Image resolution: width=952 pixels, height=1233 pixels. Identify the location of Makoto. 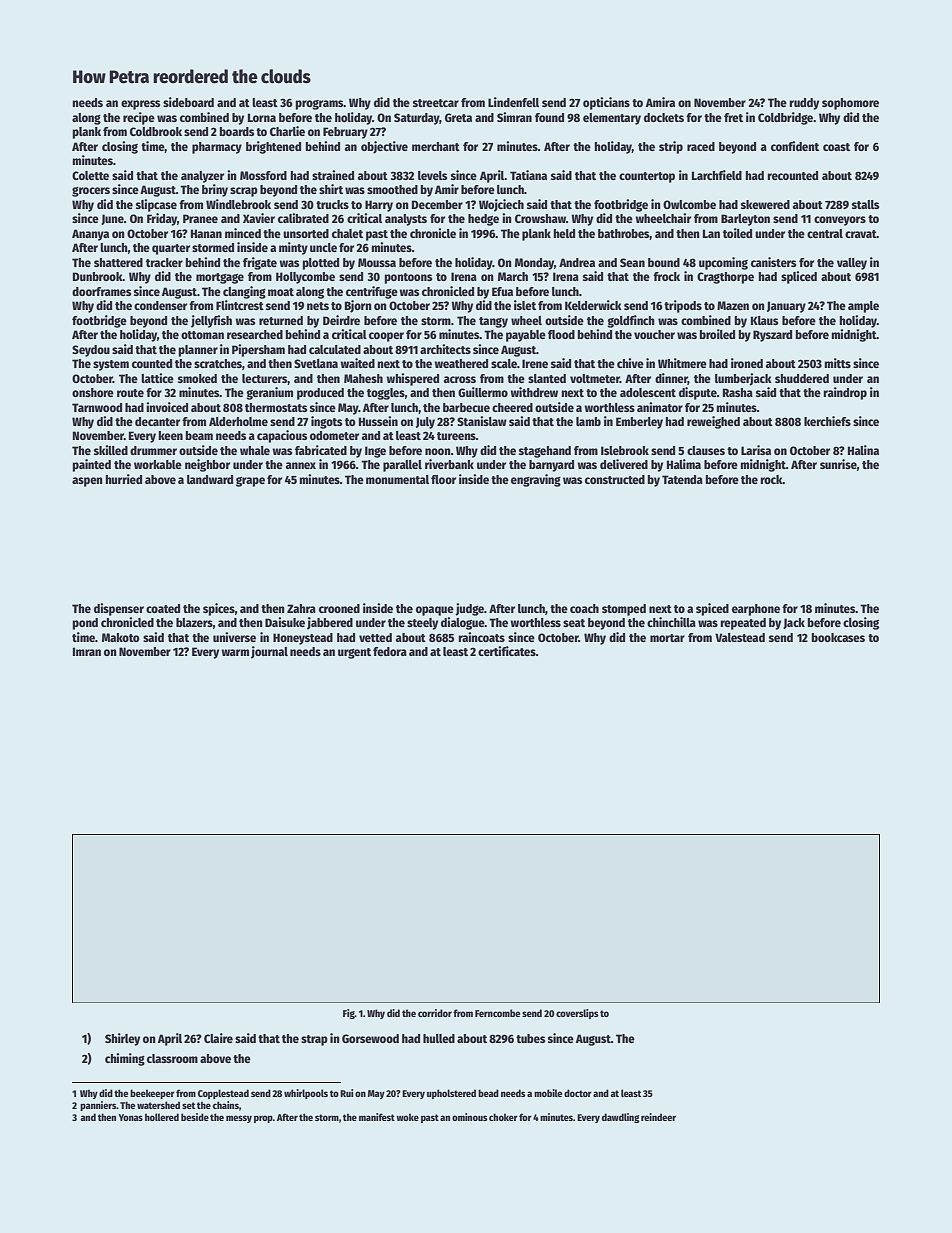
(121, 637).
